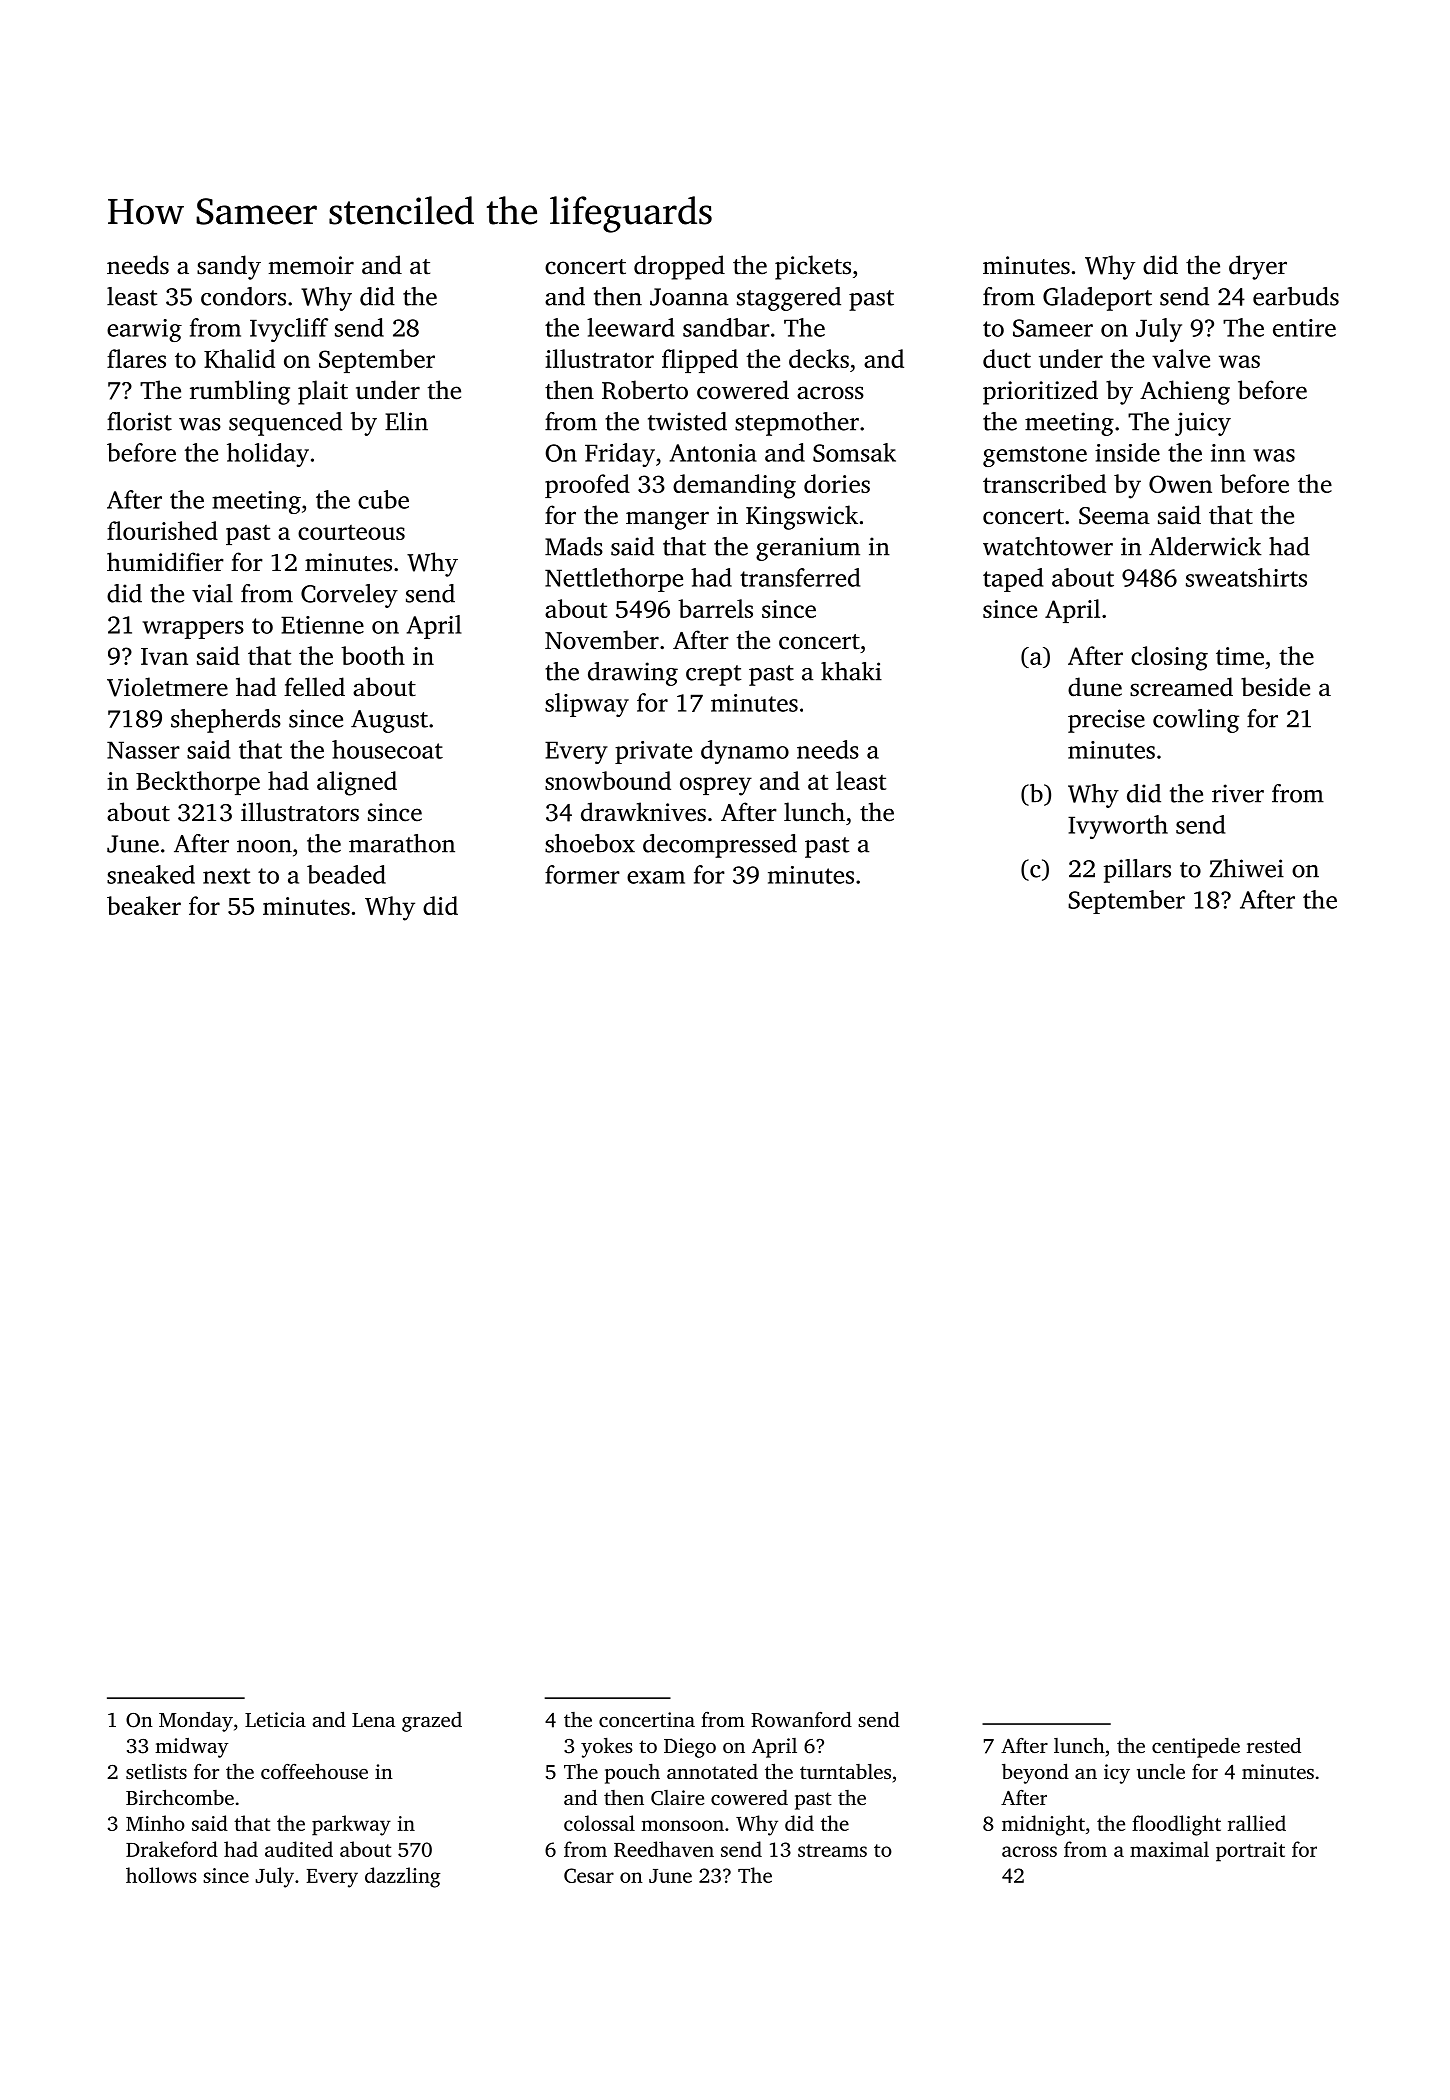  What do you see at coordinates (1246, 868) in the screenshot?
I see `Zhiwei` at bounding box center [1246, 868].
